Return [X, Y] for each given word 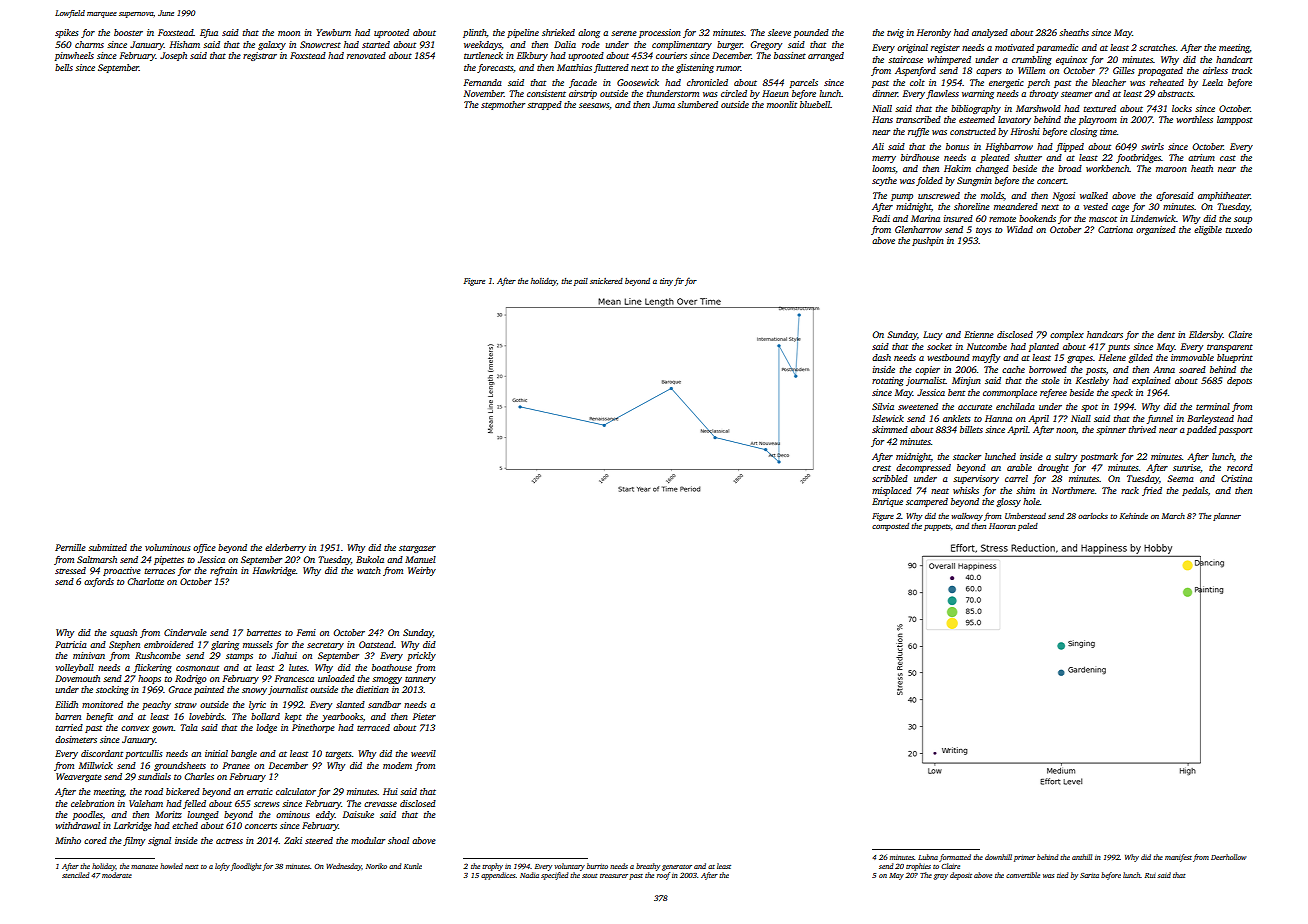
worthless [1194, 119]
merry [884, 159]
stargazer [417, 549]
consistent [546, 93]
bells [64, 67]
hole [1031, 501]
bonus [957, 146]
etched [185, 825]
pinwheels [74, 56]
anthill [1082, 857]
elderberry [285, 548]
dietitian [372, 689]
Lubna [928, 857]
